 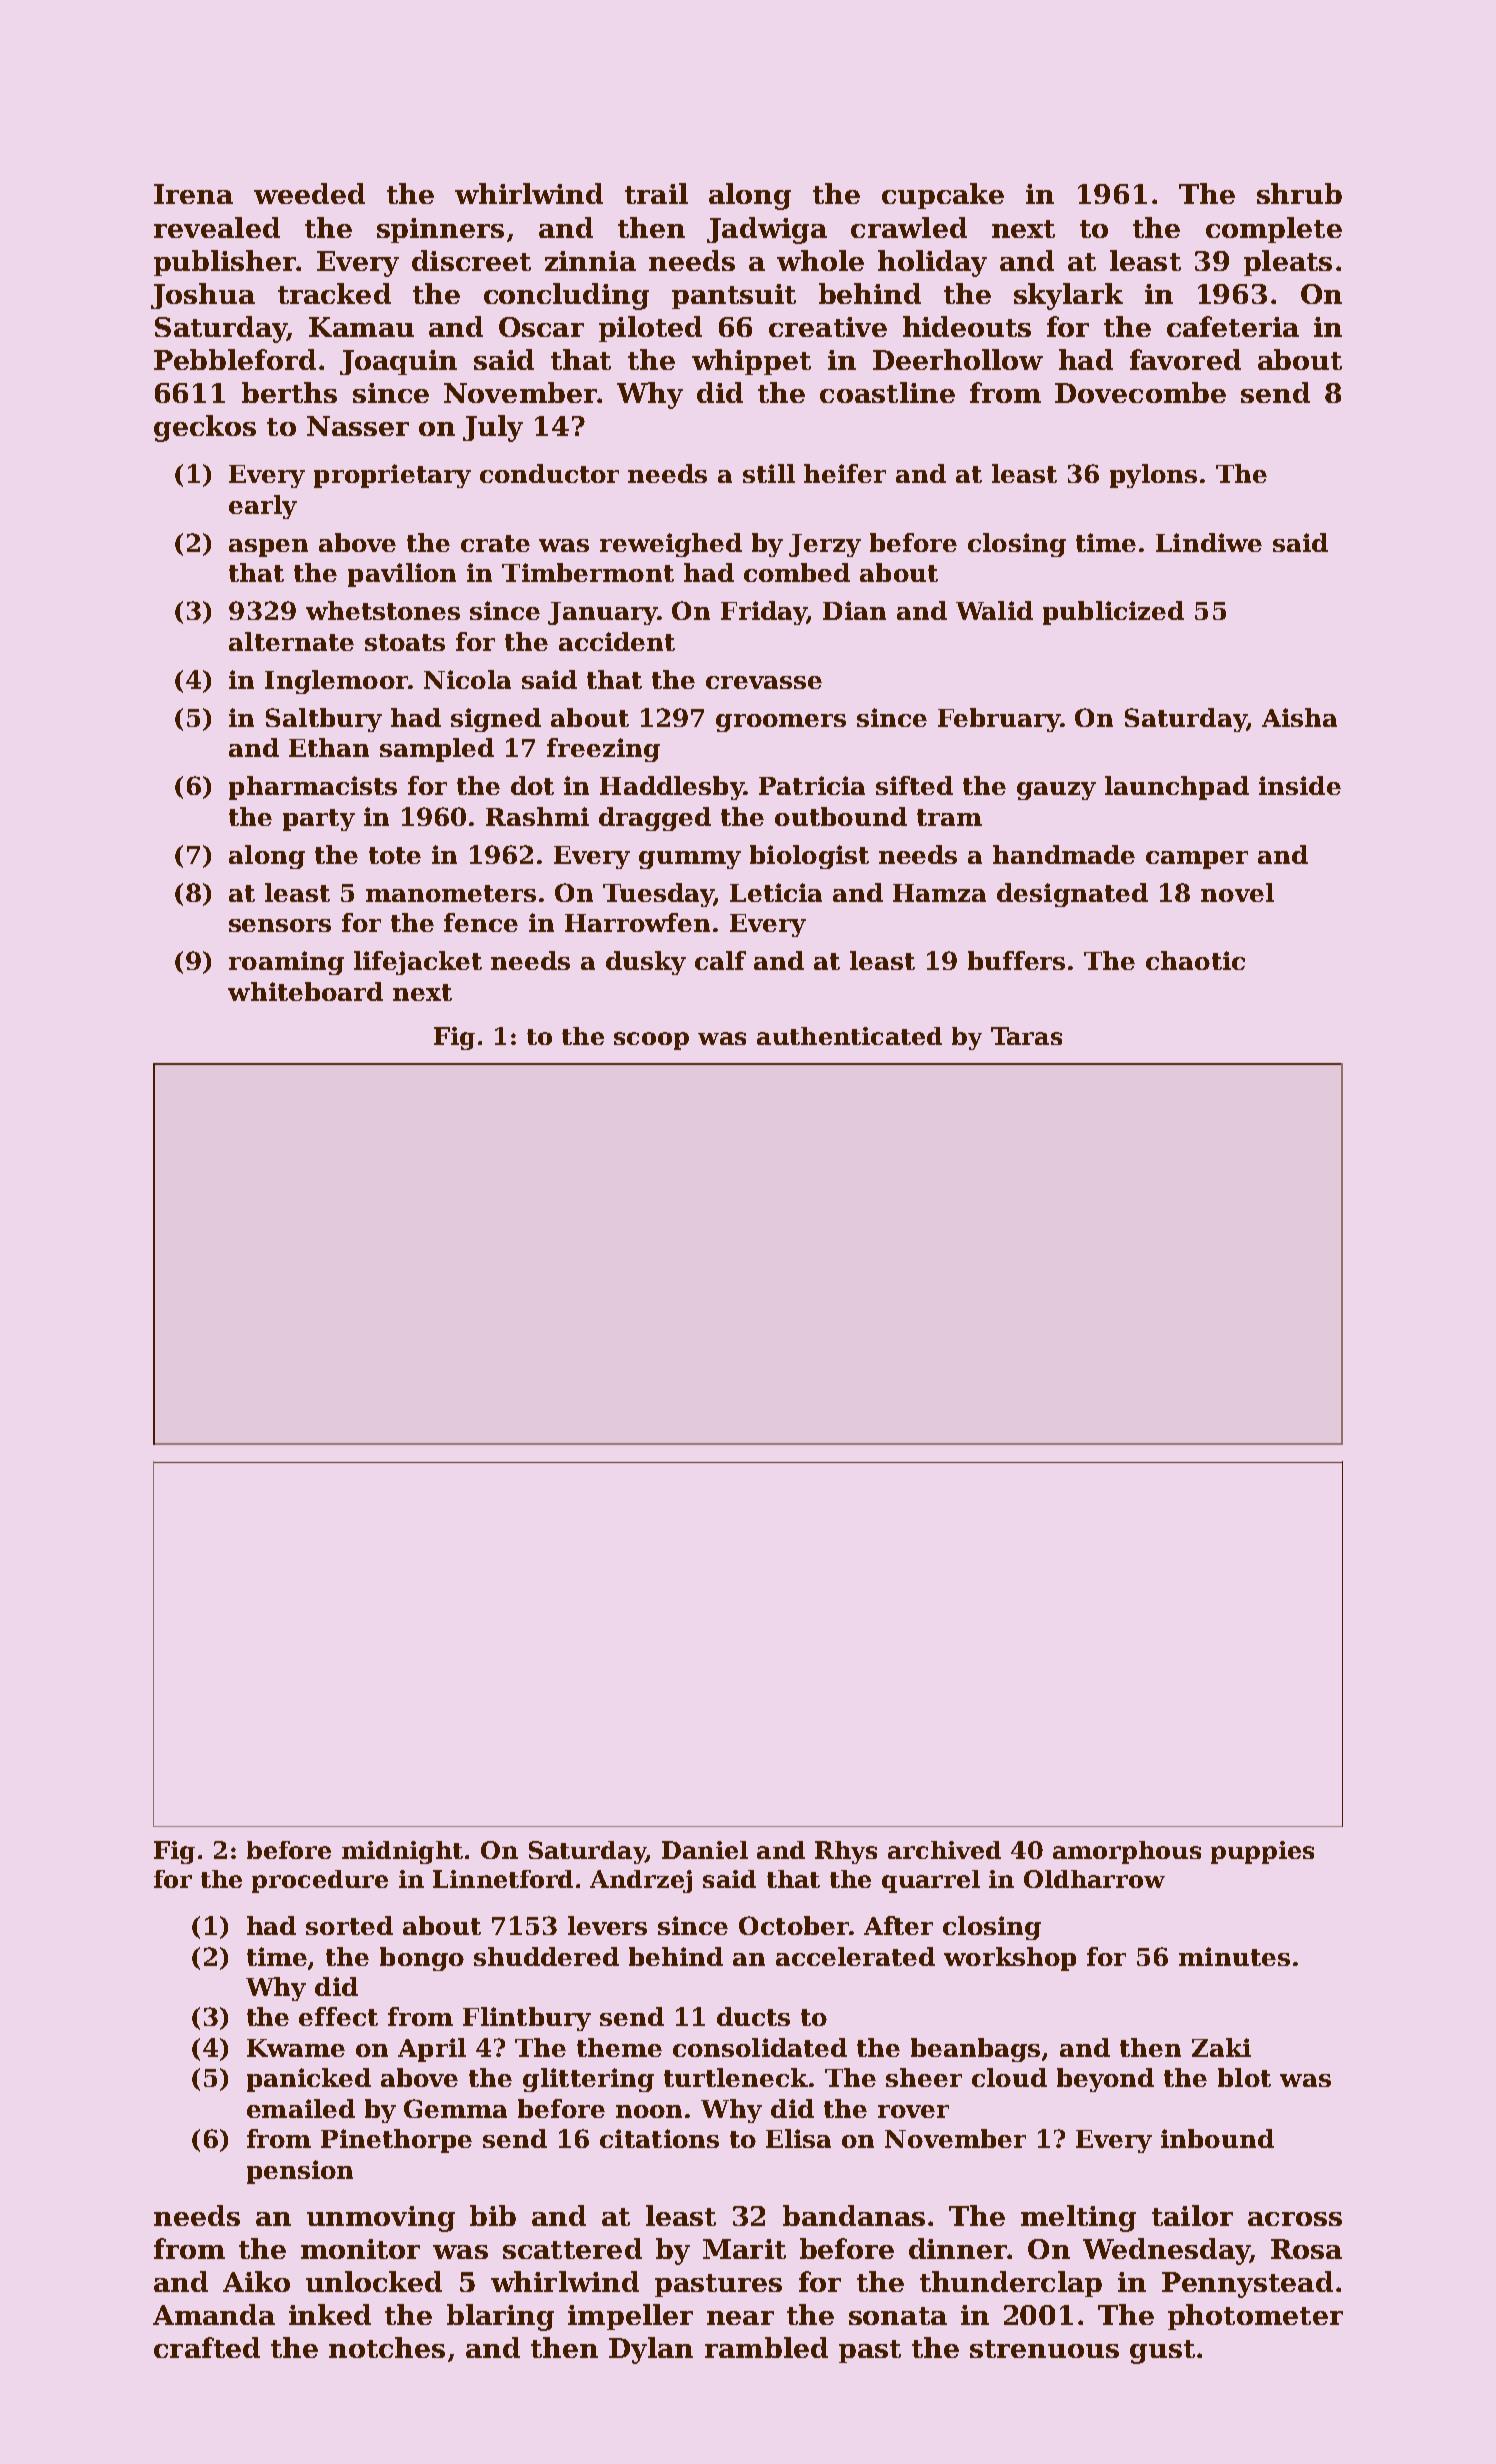 I want to click on whiteboard, so click(x=305, y=991).
